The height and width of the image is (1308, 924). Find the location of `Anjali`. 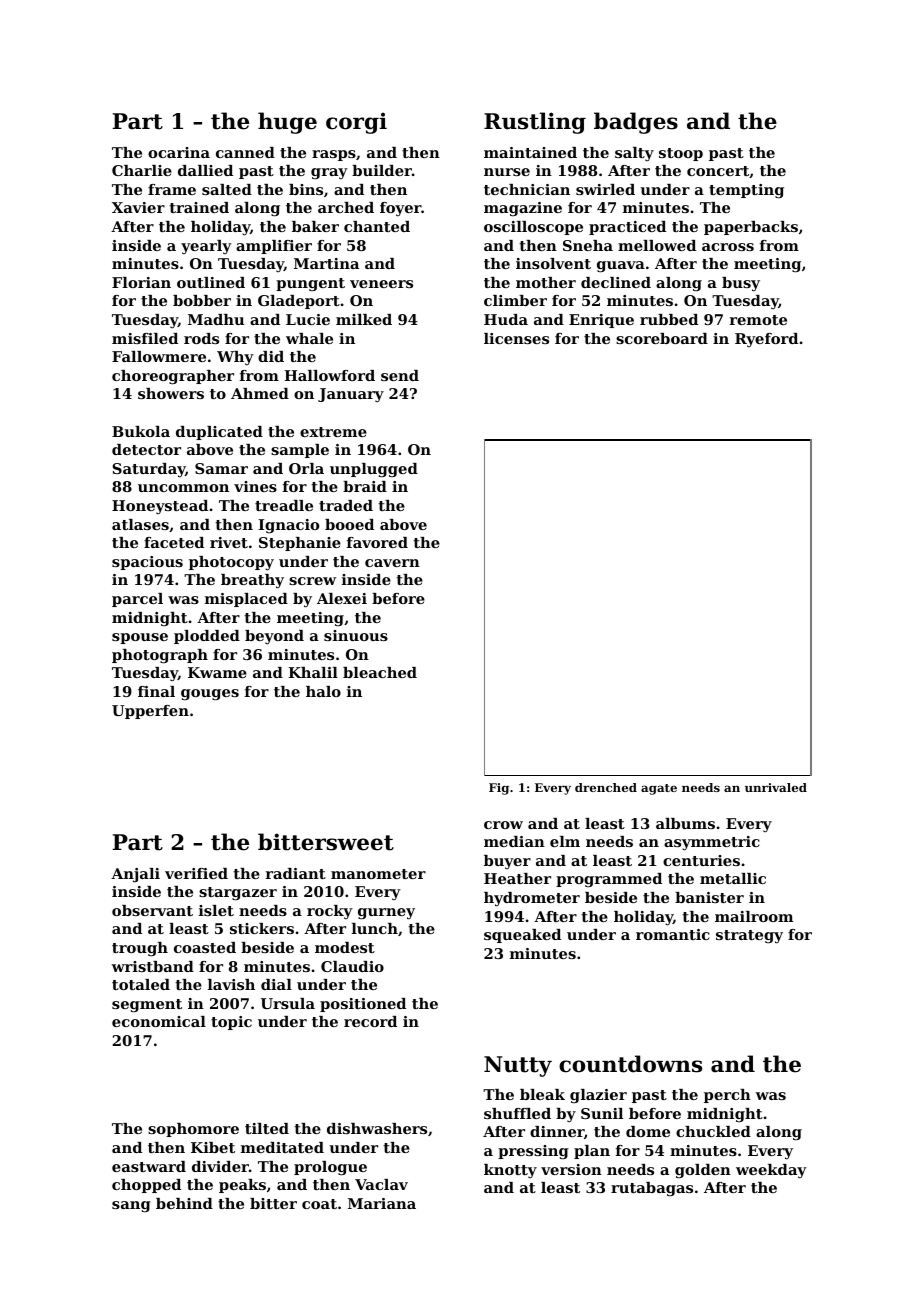

Anjali is located at coordinates (135, 875).
